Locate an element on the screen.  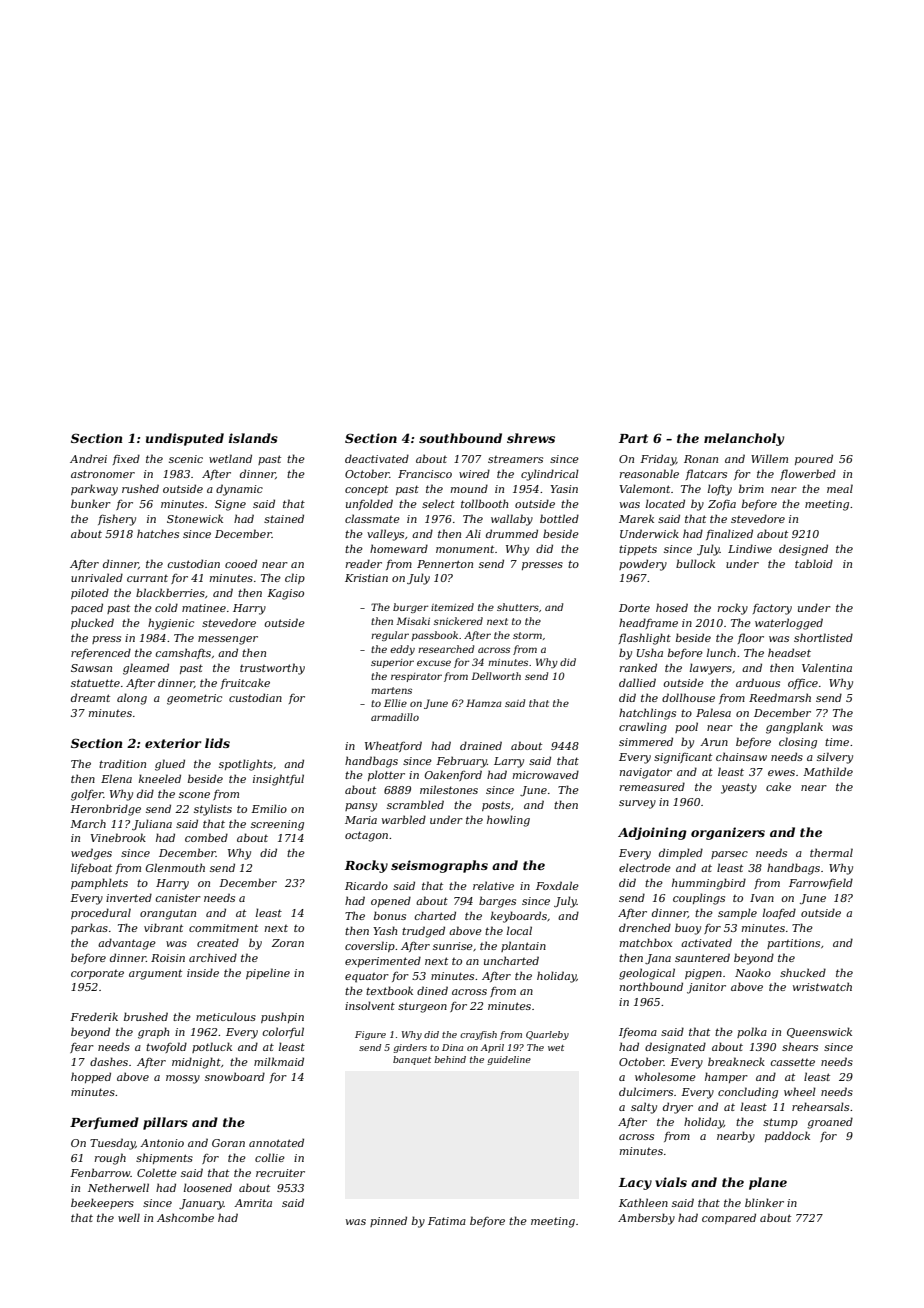
organizers is located at coordinates (728, 833).
